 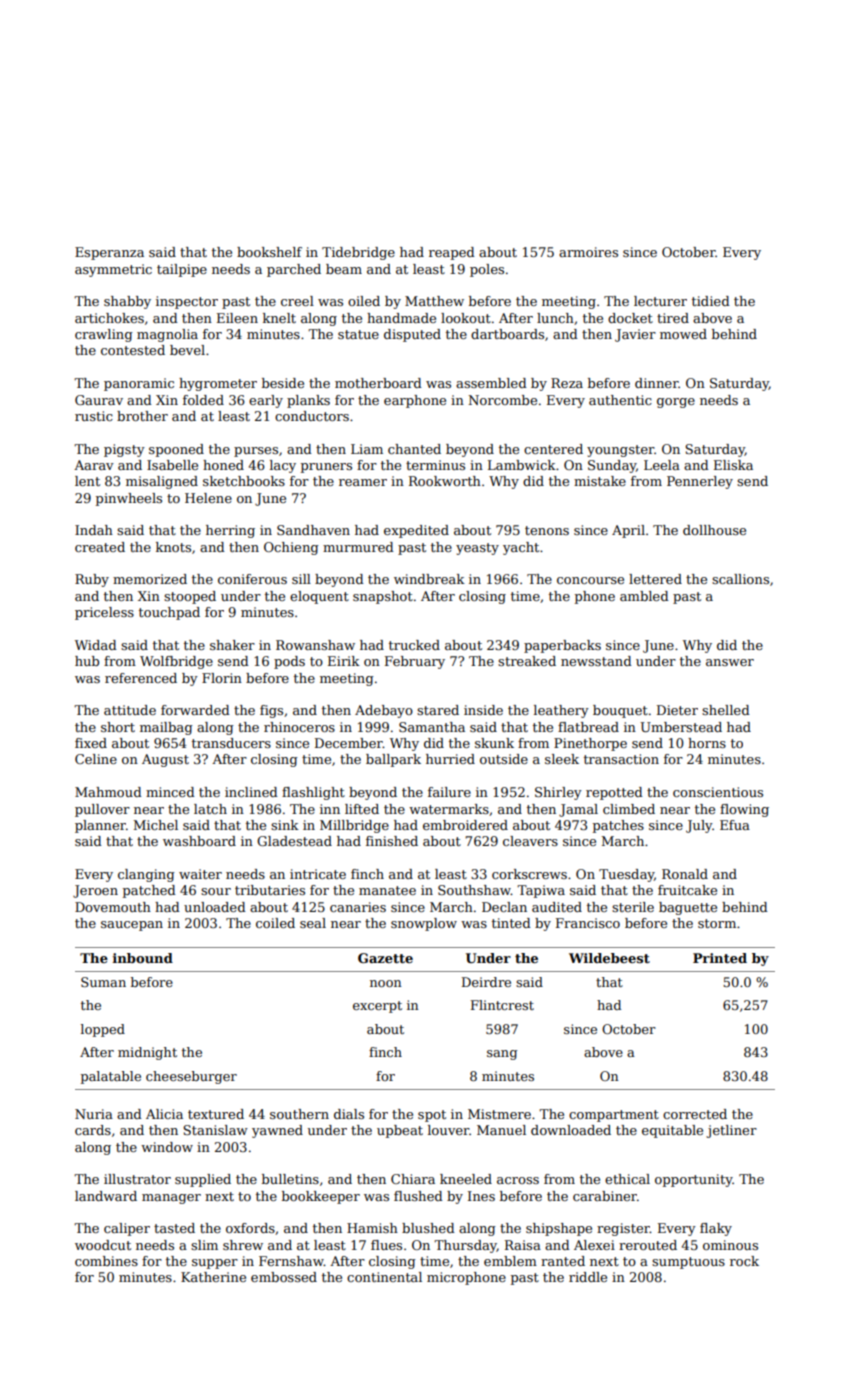 What do you see at coordinates (487, 270) in the screenshot?
I see `poles` at bounding box center [487, 270].
